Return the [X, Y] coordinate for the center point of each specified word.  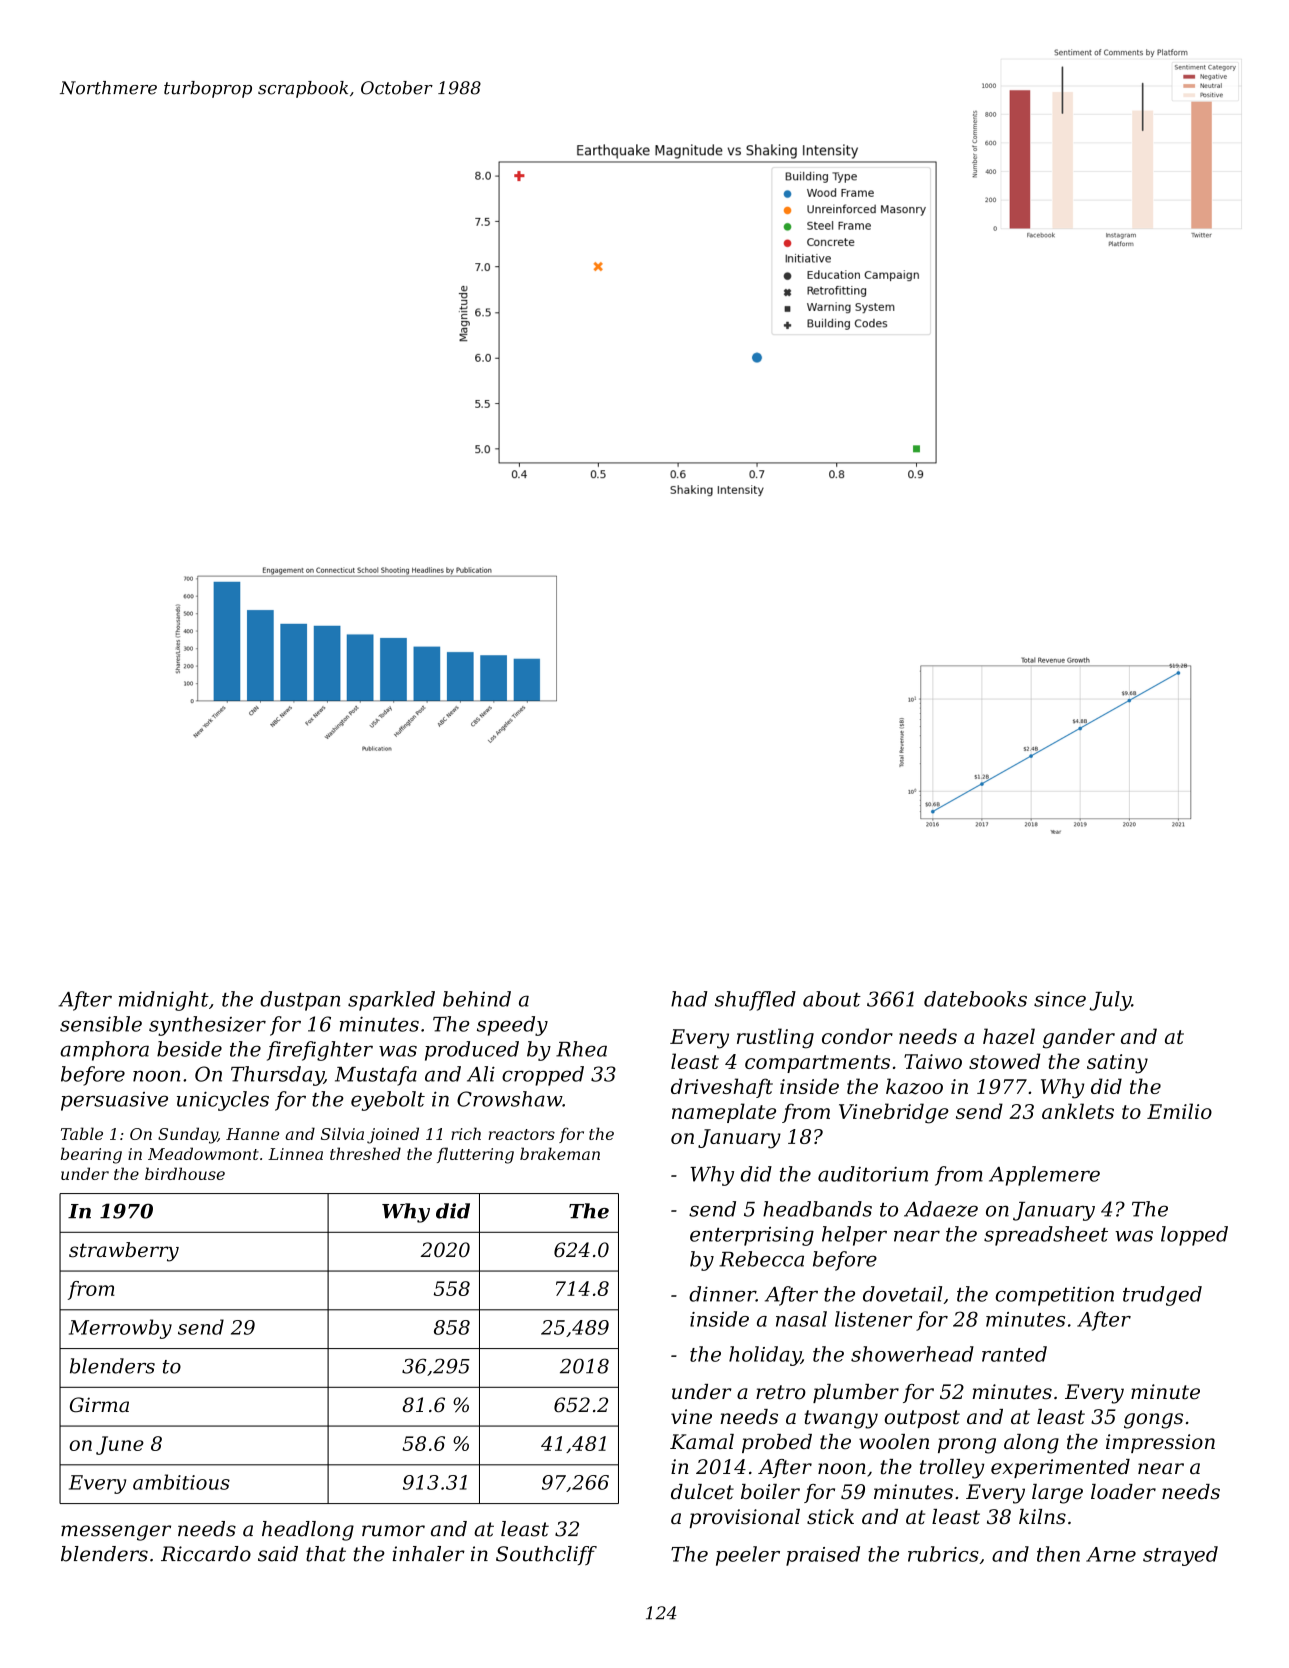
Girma [99, 1405]
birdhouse [185, 1173]
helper [854, 1236]
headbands [817, 1209]
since [1060, 999]
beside [189, 1049]
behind [477, 999]
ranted [1014, 1354]
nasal [801, 1319]
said [278, 1554]
